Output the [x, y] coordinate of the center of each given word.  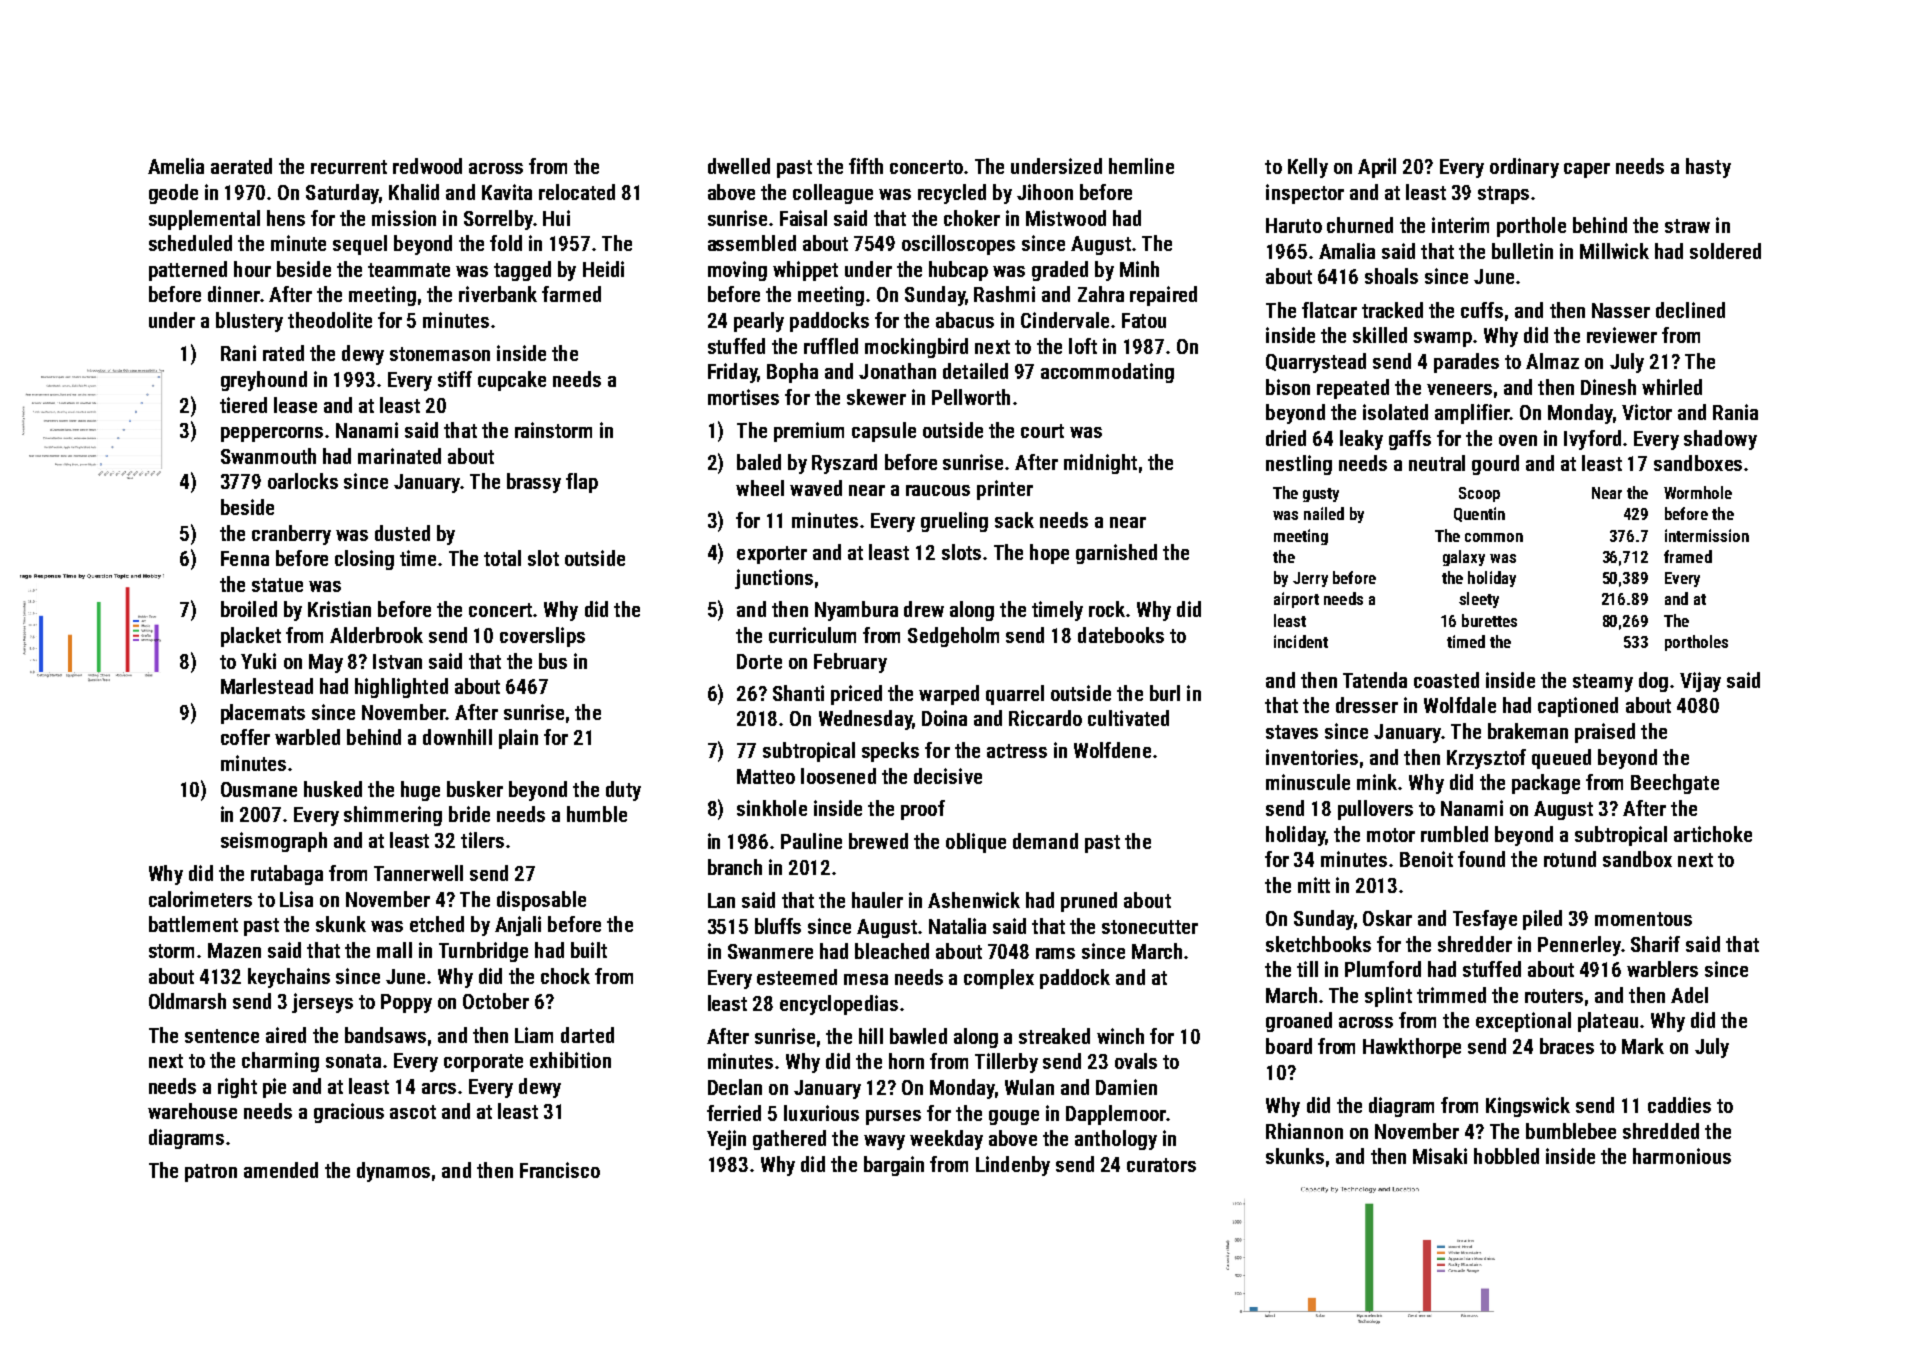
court [1042, 431]
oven [1518, 440]
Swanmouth [268, 456]
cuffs [1482, 310]
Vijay [1700, 682]
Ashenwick [974, 900]
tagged [522, 271]
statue [277, 585]
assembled [752, 243]
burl [1165, 693]
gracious [349, 1113]
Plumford [1383, 969]
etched [437, 924]
